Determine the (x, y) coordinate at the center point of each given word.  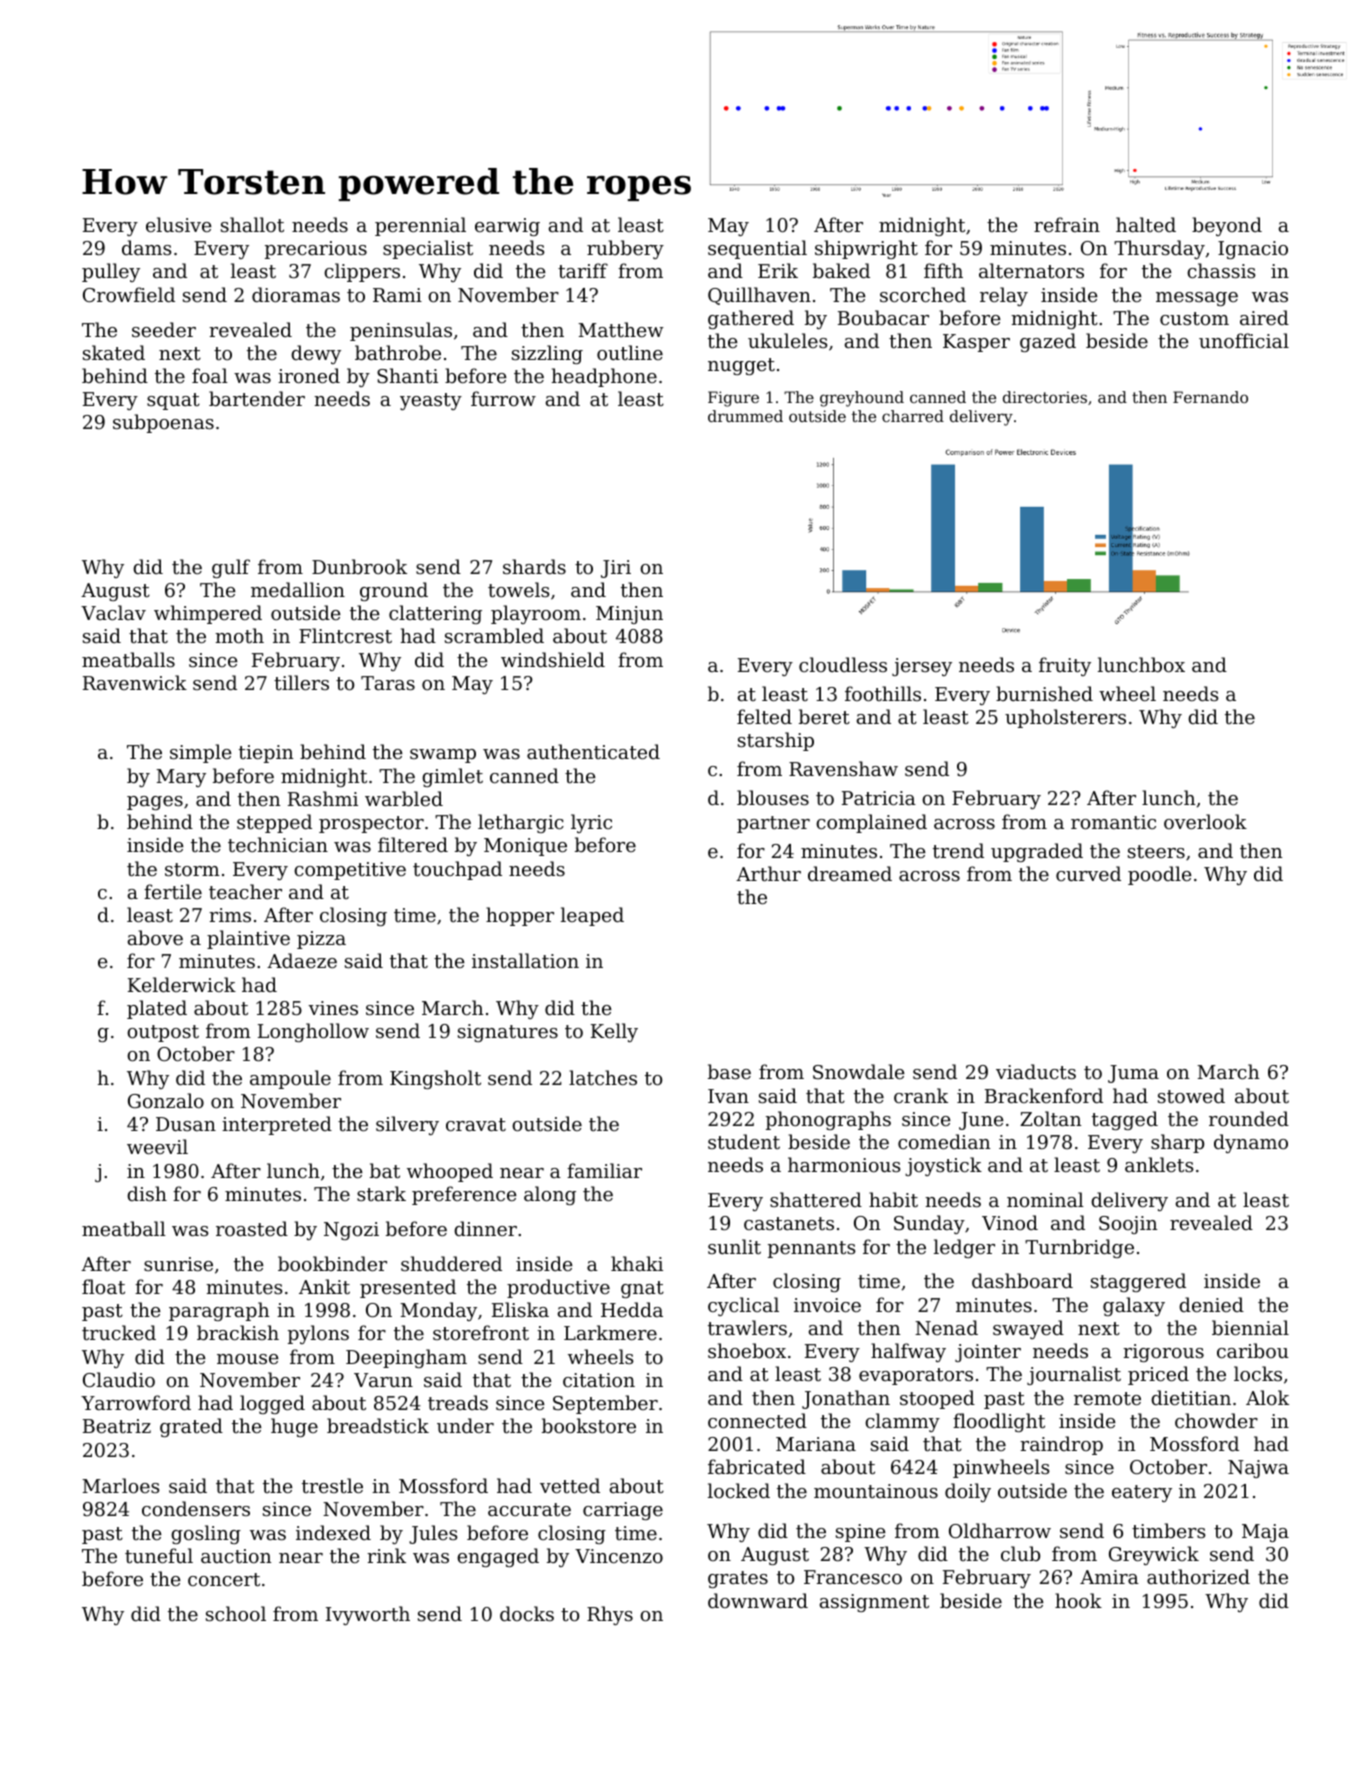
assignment (874, 1603)
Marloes (121, 1485)
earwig (507, 227)
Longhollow (313, 1032)
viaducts (1036, 1071)
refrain (1067, 224)
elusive (179, 224)
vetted (570, 1485)
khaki (637, 1263)
